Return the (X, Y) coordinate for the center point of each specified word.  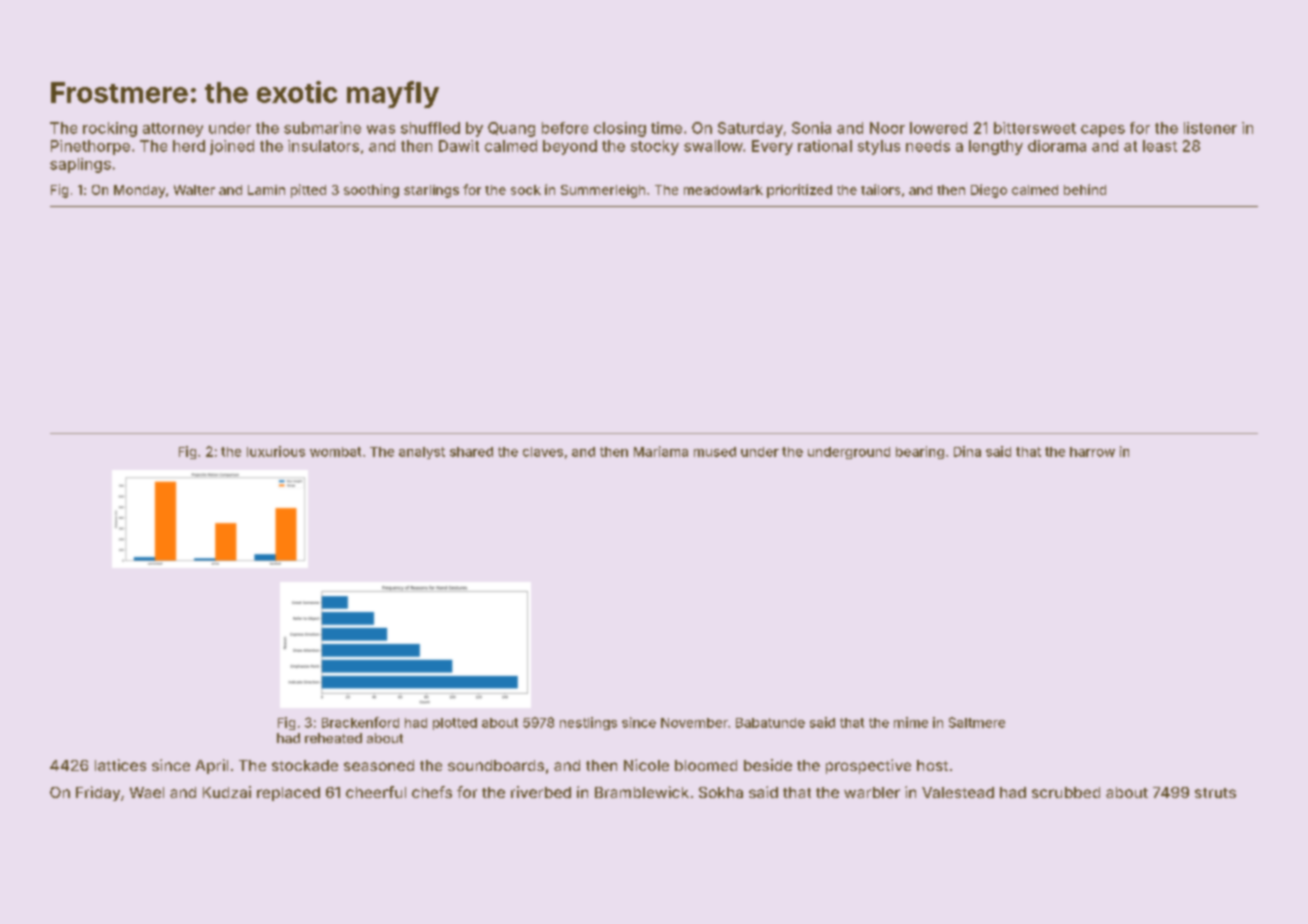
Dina (967, 451)
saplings (80, 165)
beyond (570, 147)
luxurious (276, 451)
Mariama (661, 451)
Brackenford (360, 722)
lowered (938, 128)
